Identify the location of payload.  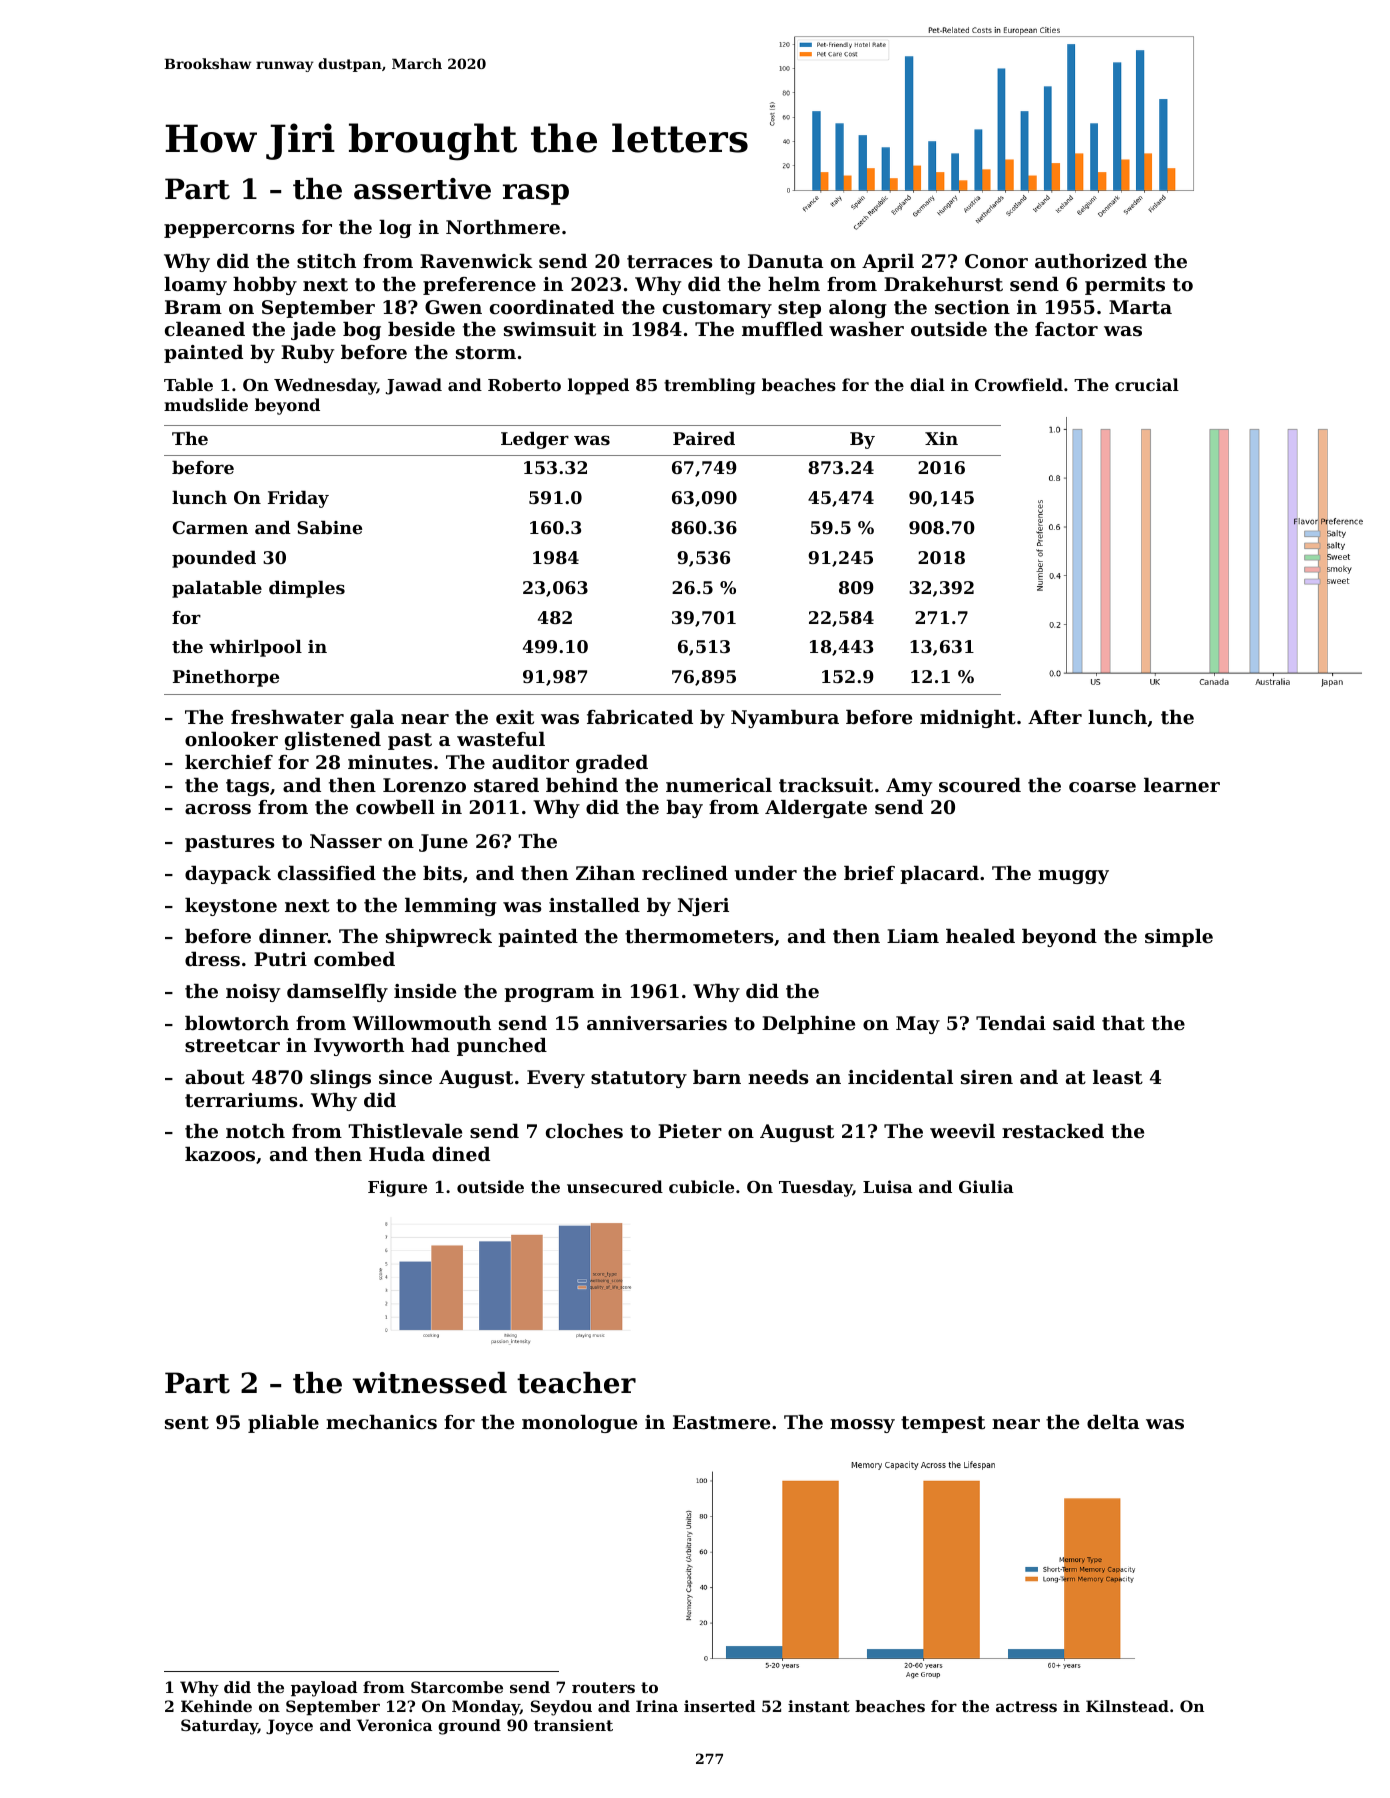
(324, 1689).
